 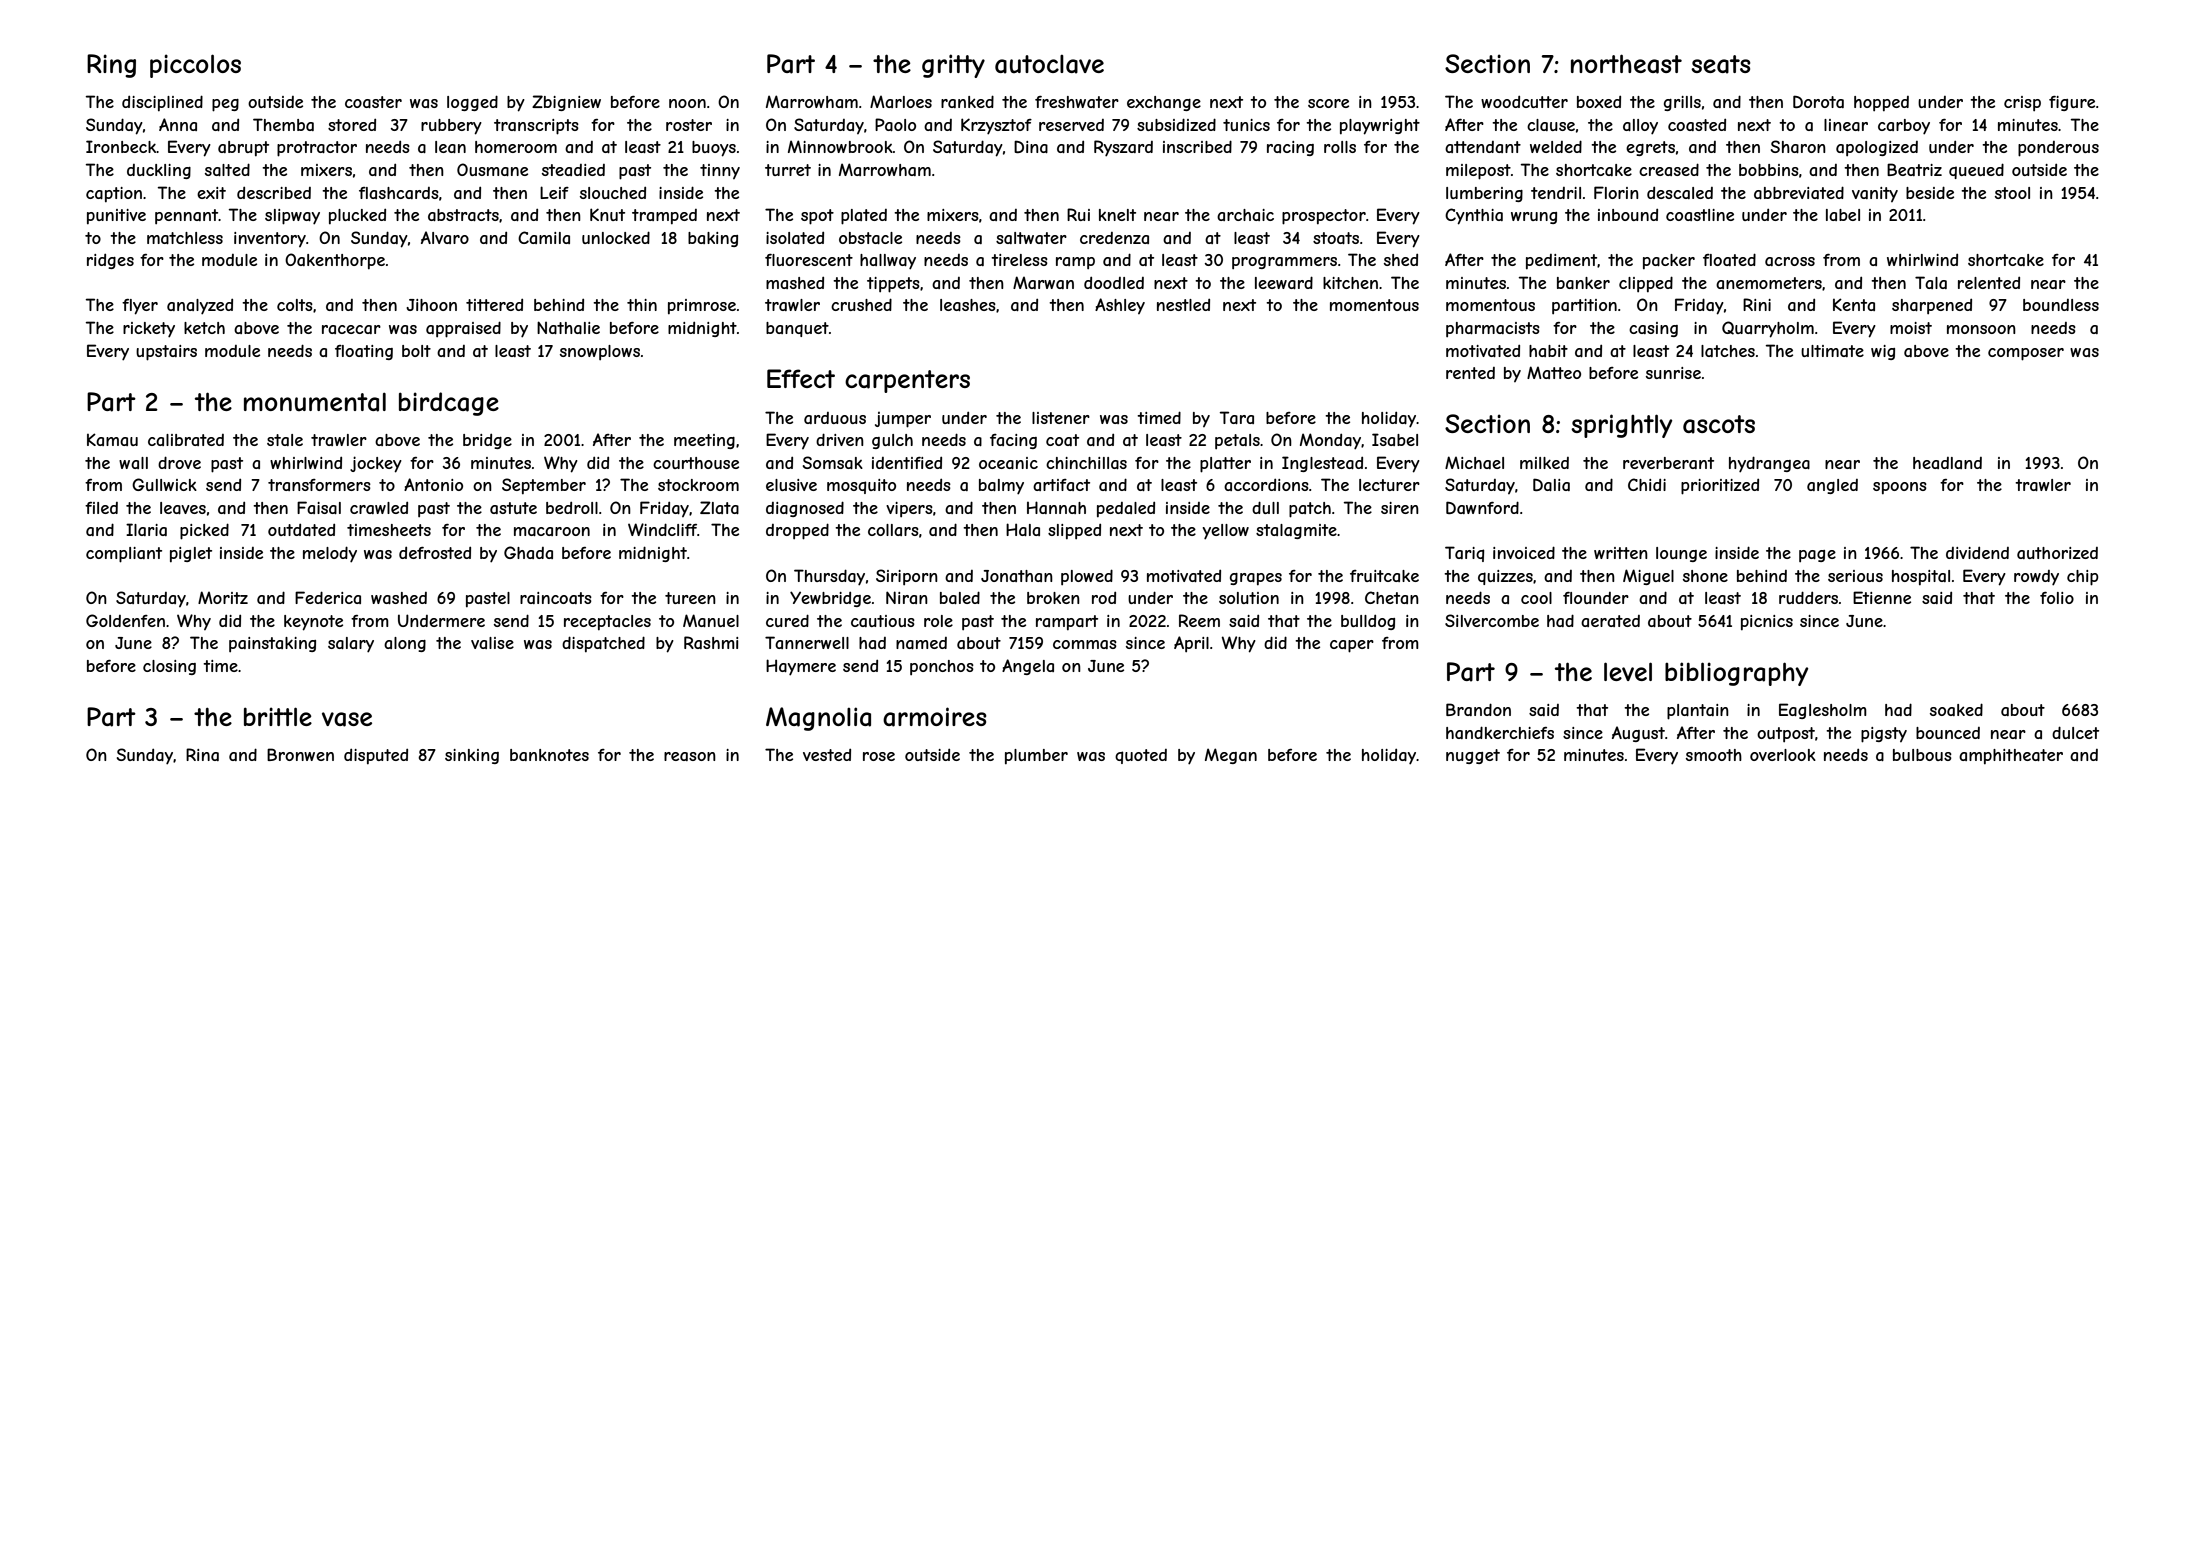 What do you see at coordinates (1628, 215) in the screenshot?
I see `inbound` at bounding box center [1628, 215].
